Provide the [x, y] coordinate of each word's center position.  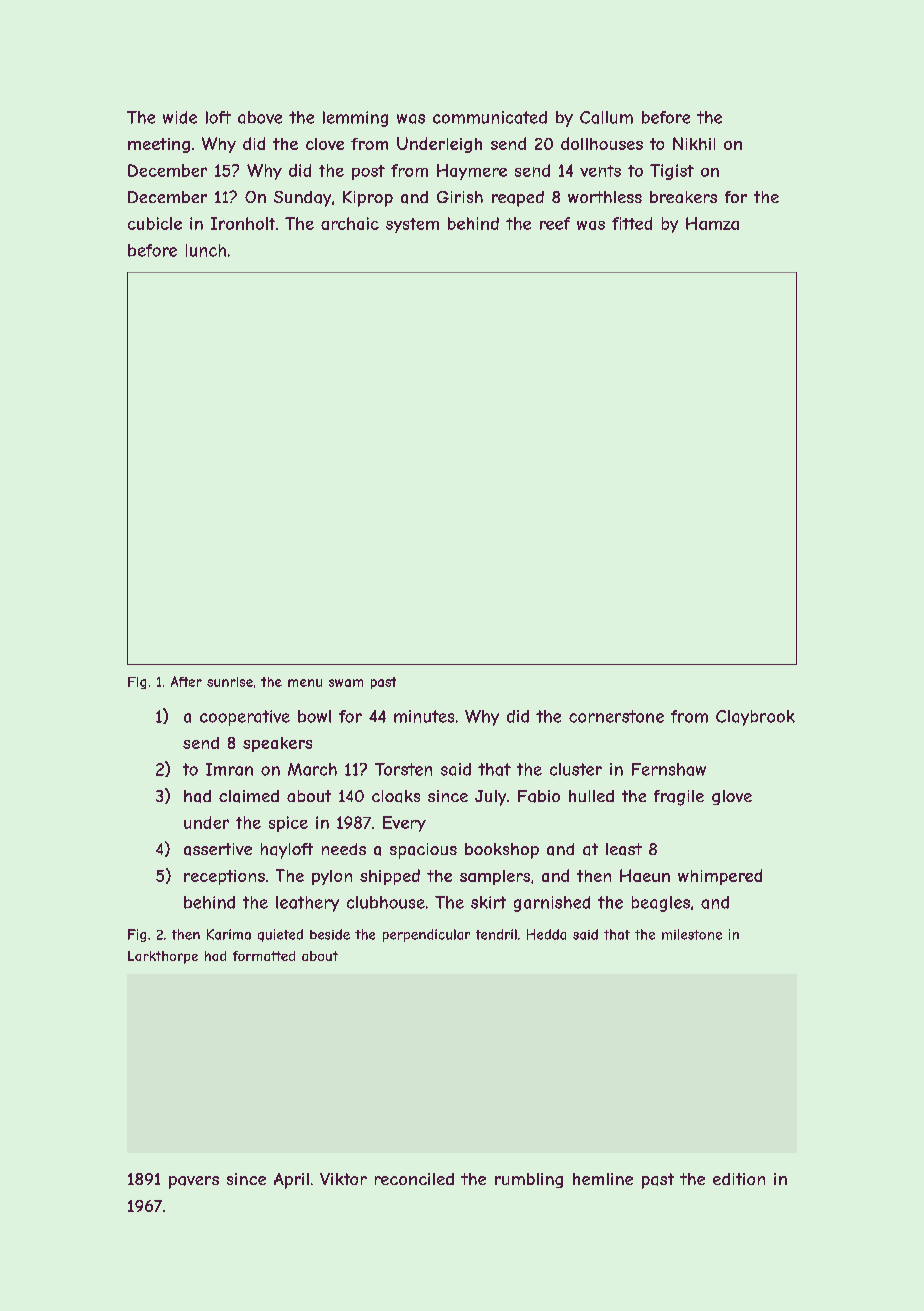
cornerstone [616, 716]
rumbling [529, 1180]
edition [739, 1179]
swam [346, 683]
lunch [206, 250]
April [291, 1181]
